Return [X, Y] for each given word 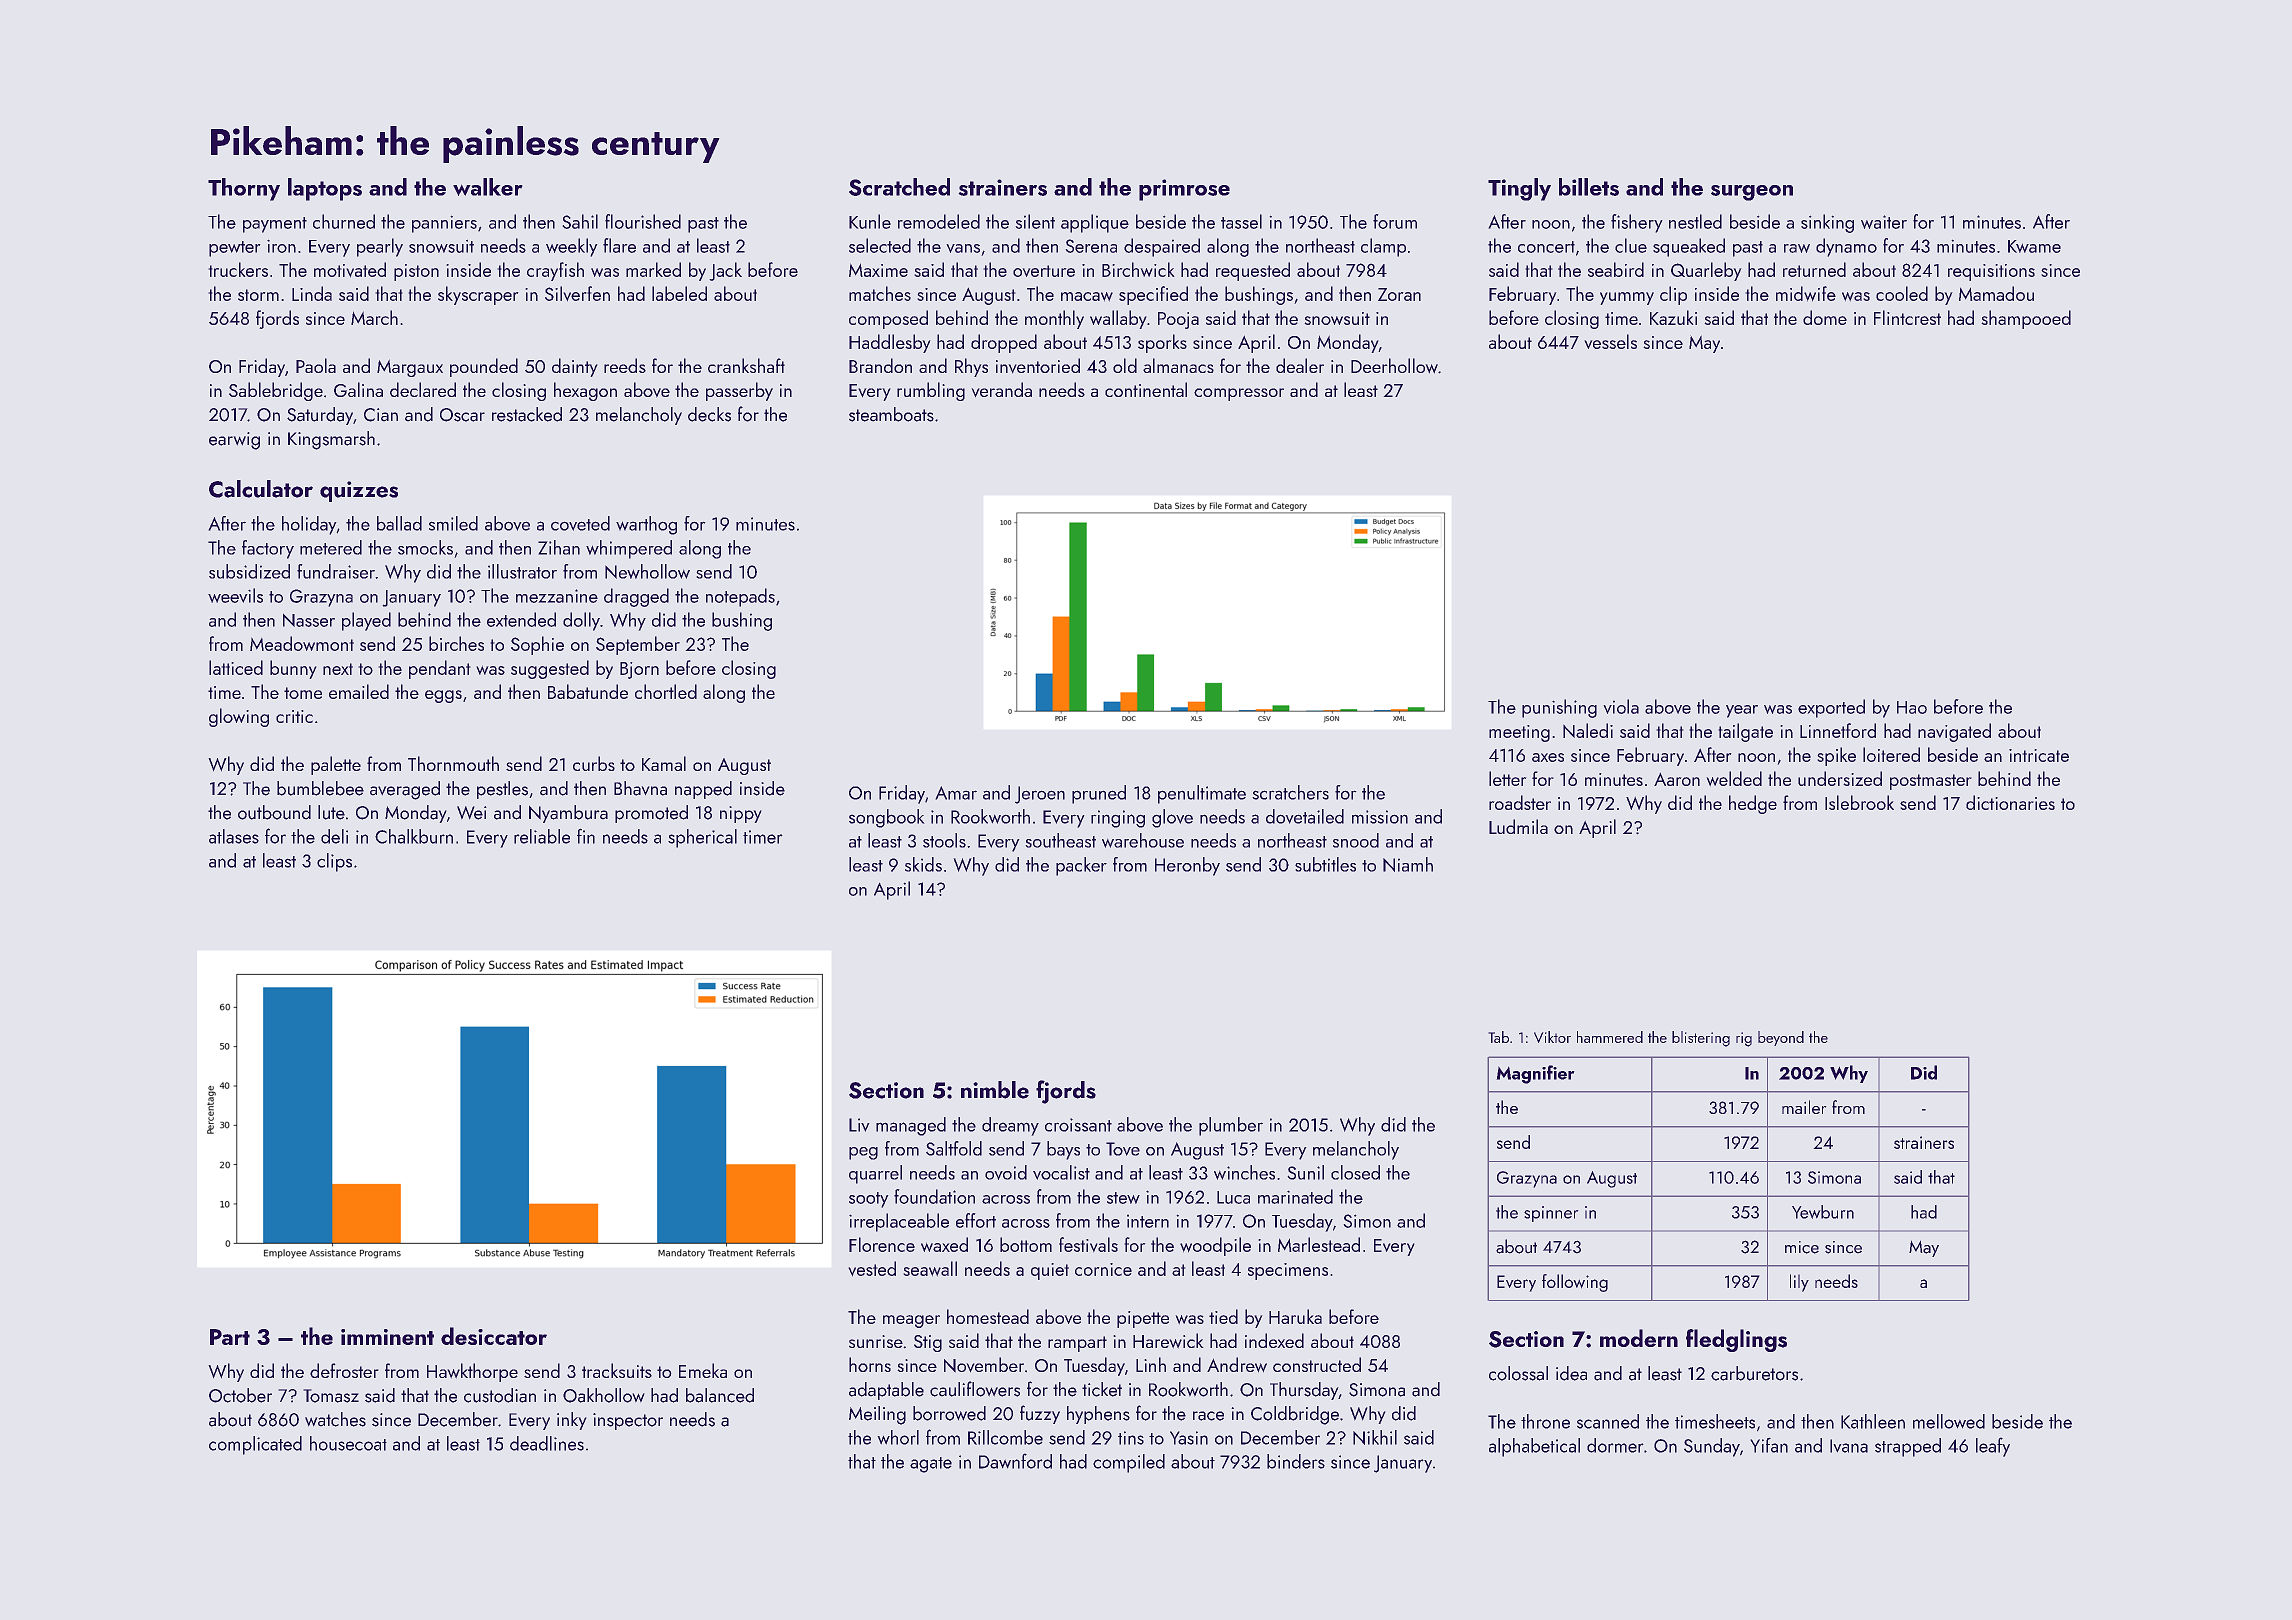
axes [1548, 757]
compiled [1129, 1463]
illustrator [522, 571]
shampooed [2026, 319]
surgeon [1752, 193]
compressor [1239, 394]
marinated [1295, 1196]
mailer [1804, 1107]
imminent [387, 1337]
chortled [666, 691]
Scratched [899, 187]
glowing [239, 717]
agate [931, 1465]
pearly [380, 247]
